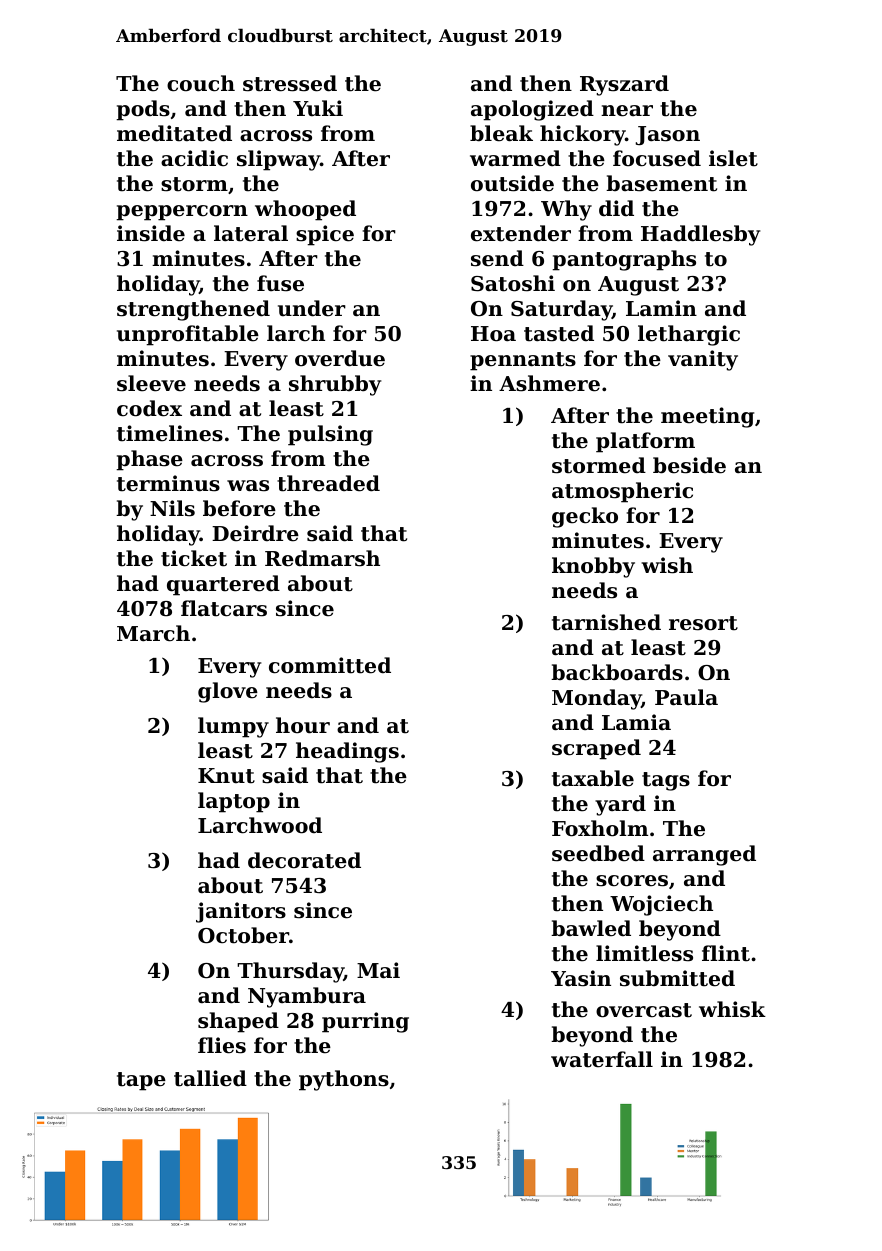 Image resolution: width=882 pixels, height=1251 pixels. What do you see at coordinates (598, 853) in the screenshot?
I see `seedbed` at bounding box center [598, 853].
